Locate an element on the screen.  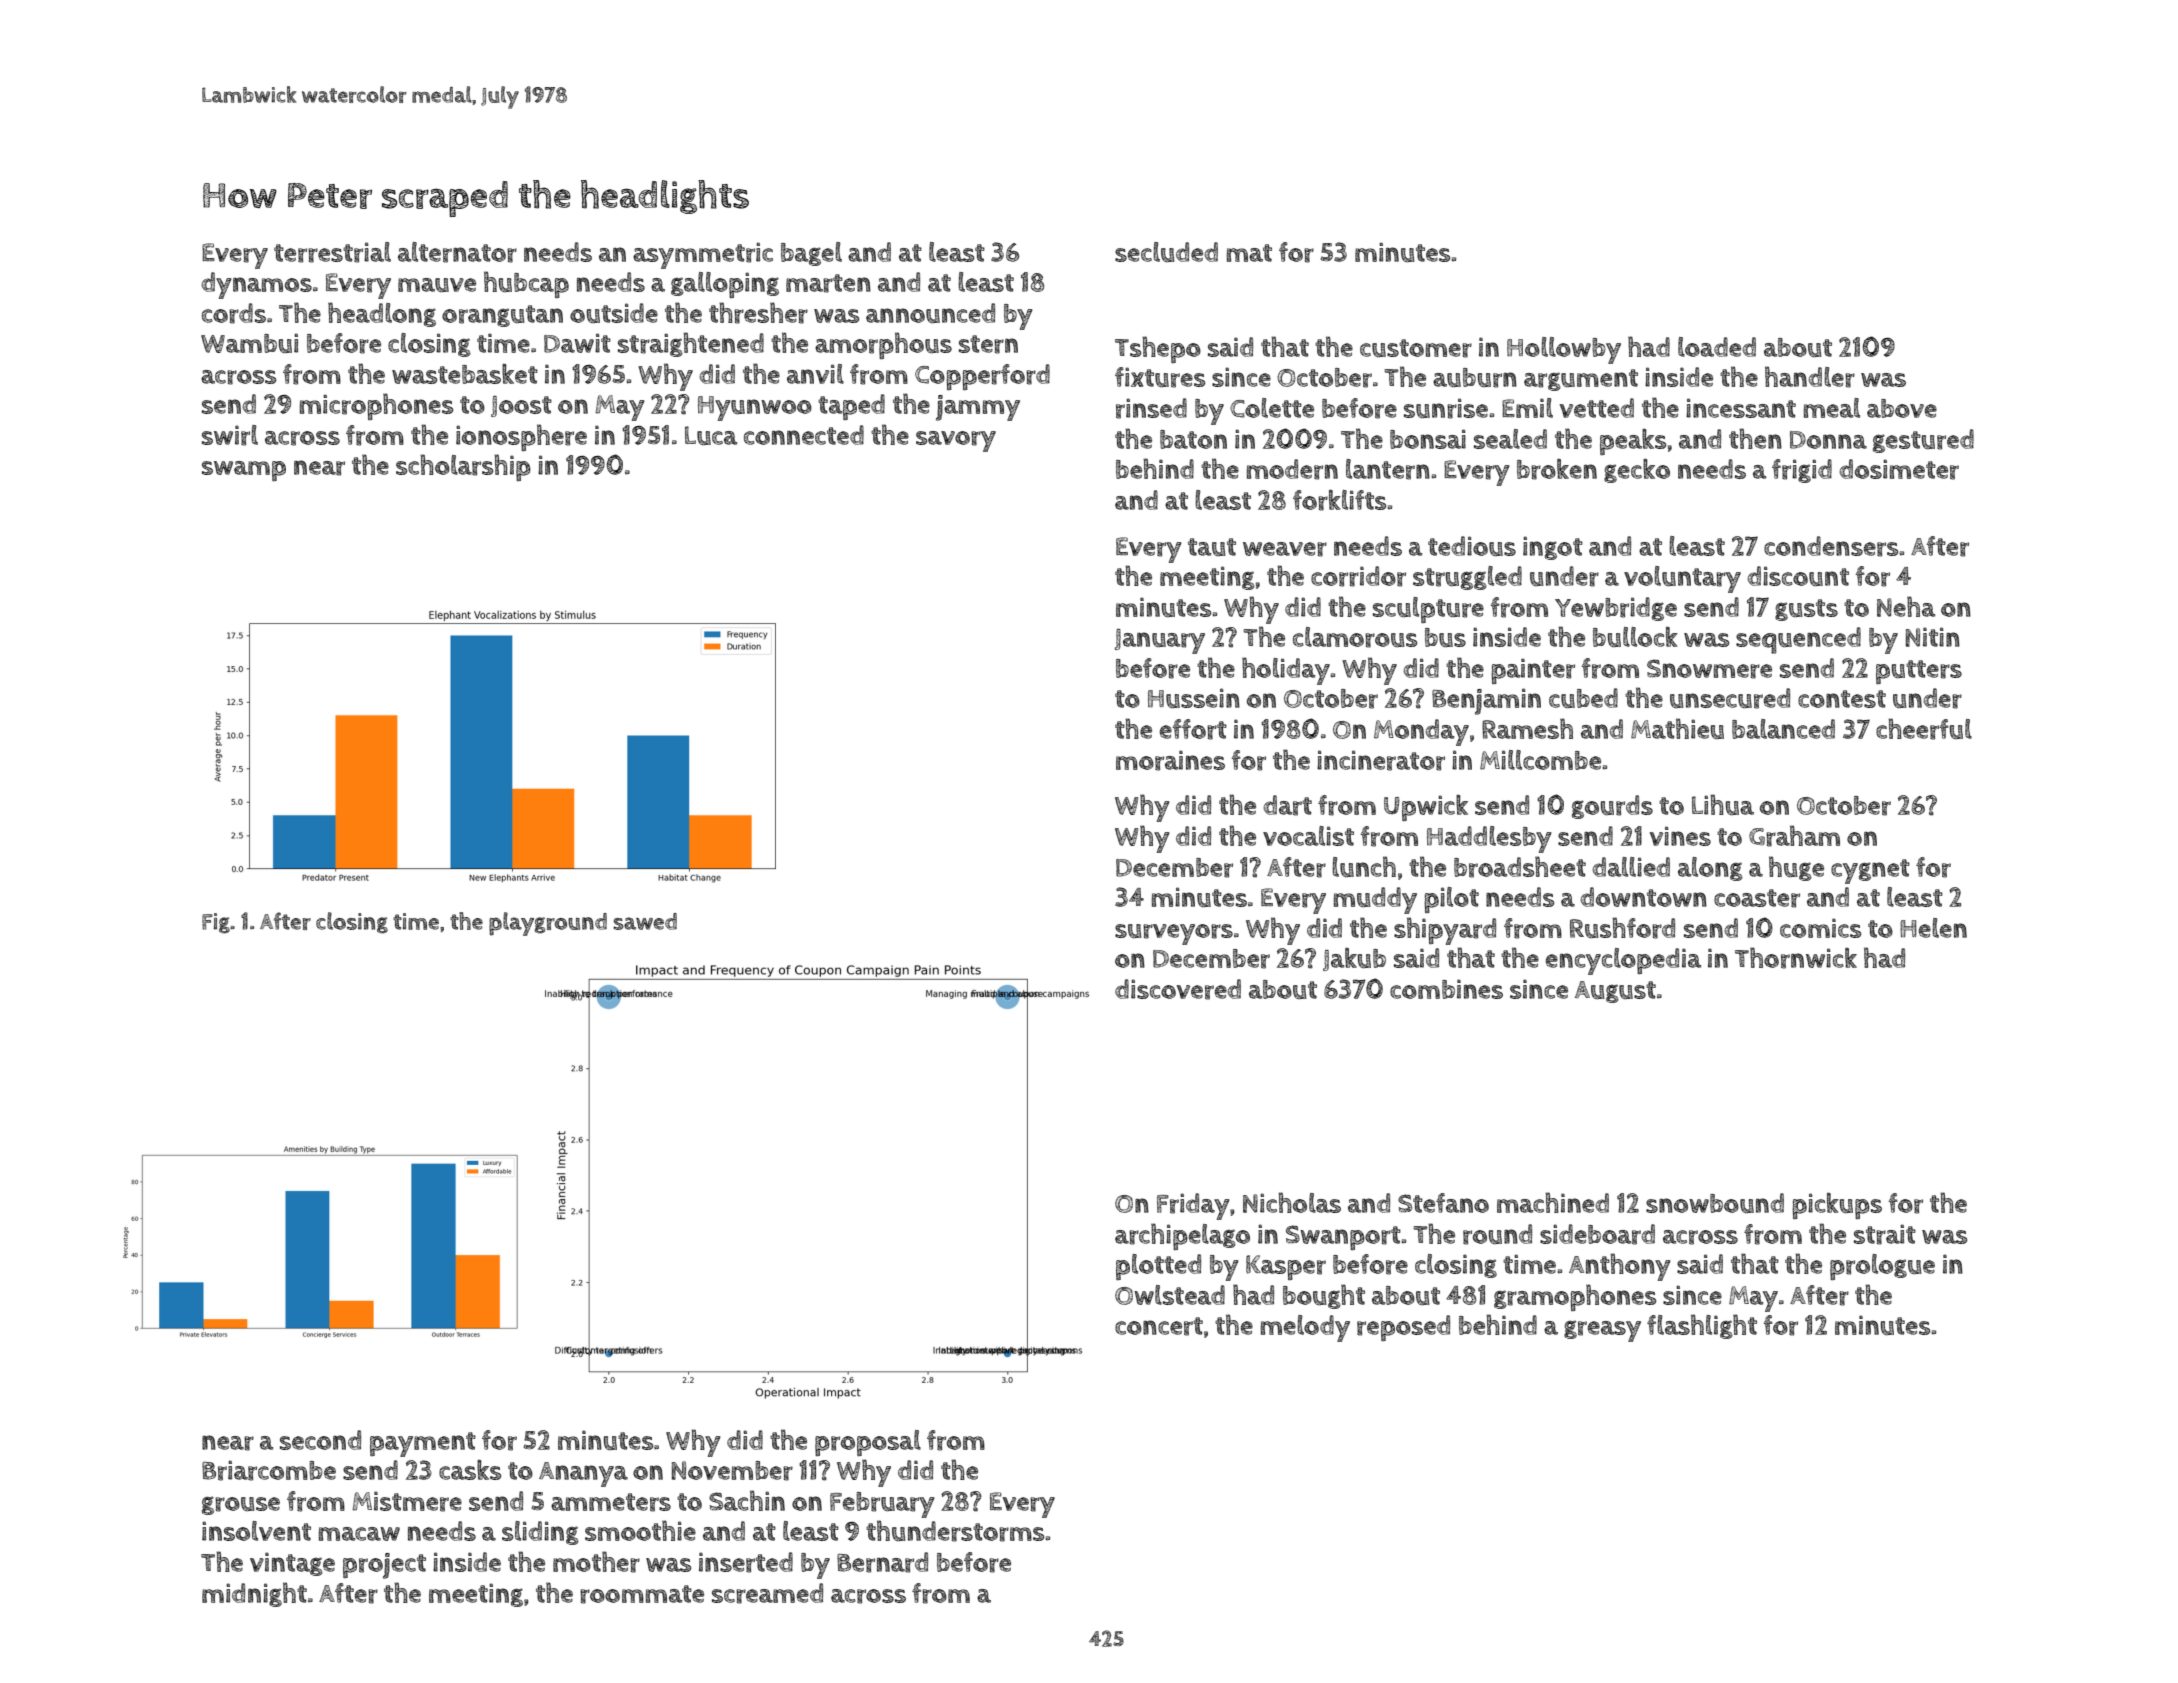
Snowmere is located at coordinates (1709, 669).
